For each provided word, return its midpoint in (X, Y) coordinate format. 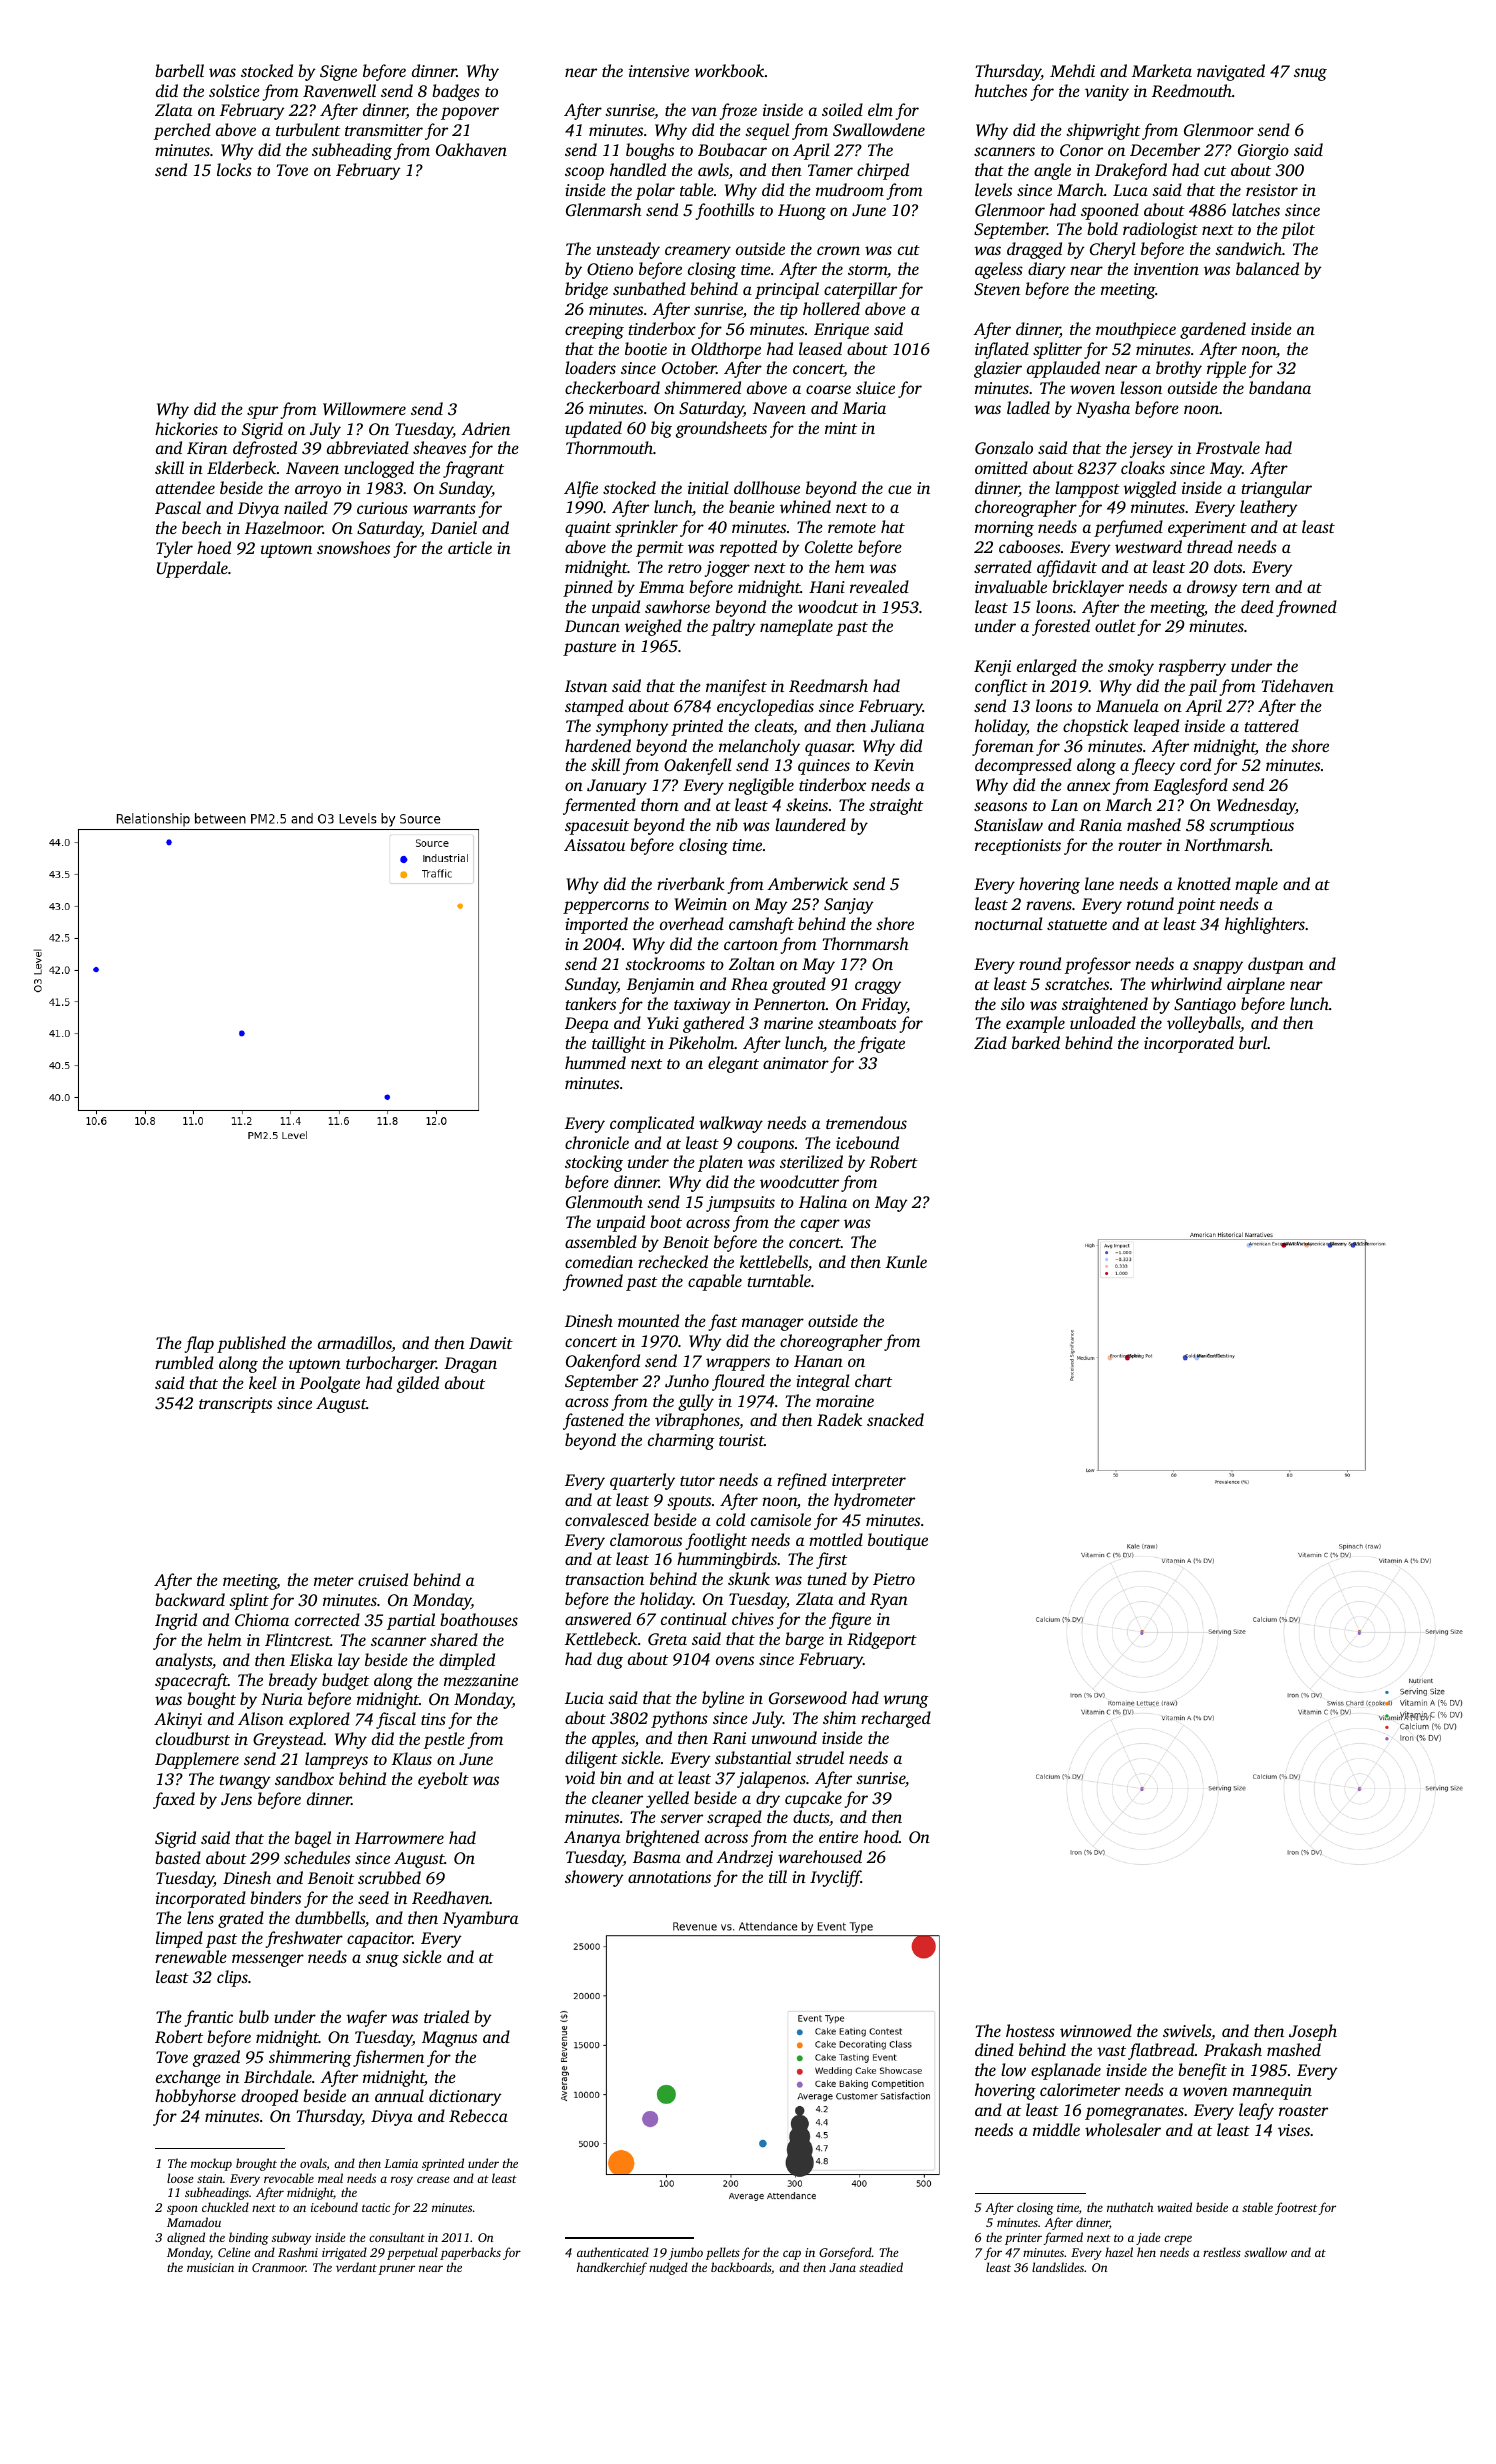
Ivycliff (835, 1878)
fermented (599, 806)
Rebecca (478, 2116)
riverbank (691, 883)
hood (881, 1836)
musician (210, 2267)
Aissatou (594, 845)
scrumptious (1251, 827)
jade (1148, 2238)
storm (867, 270)
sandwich (1248, 248)
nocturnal (1009, 923)
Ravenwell (339, 91)
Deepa (587, 1025)
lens (200, 1917)
